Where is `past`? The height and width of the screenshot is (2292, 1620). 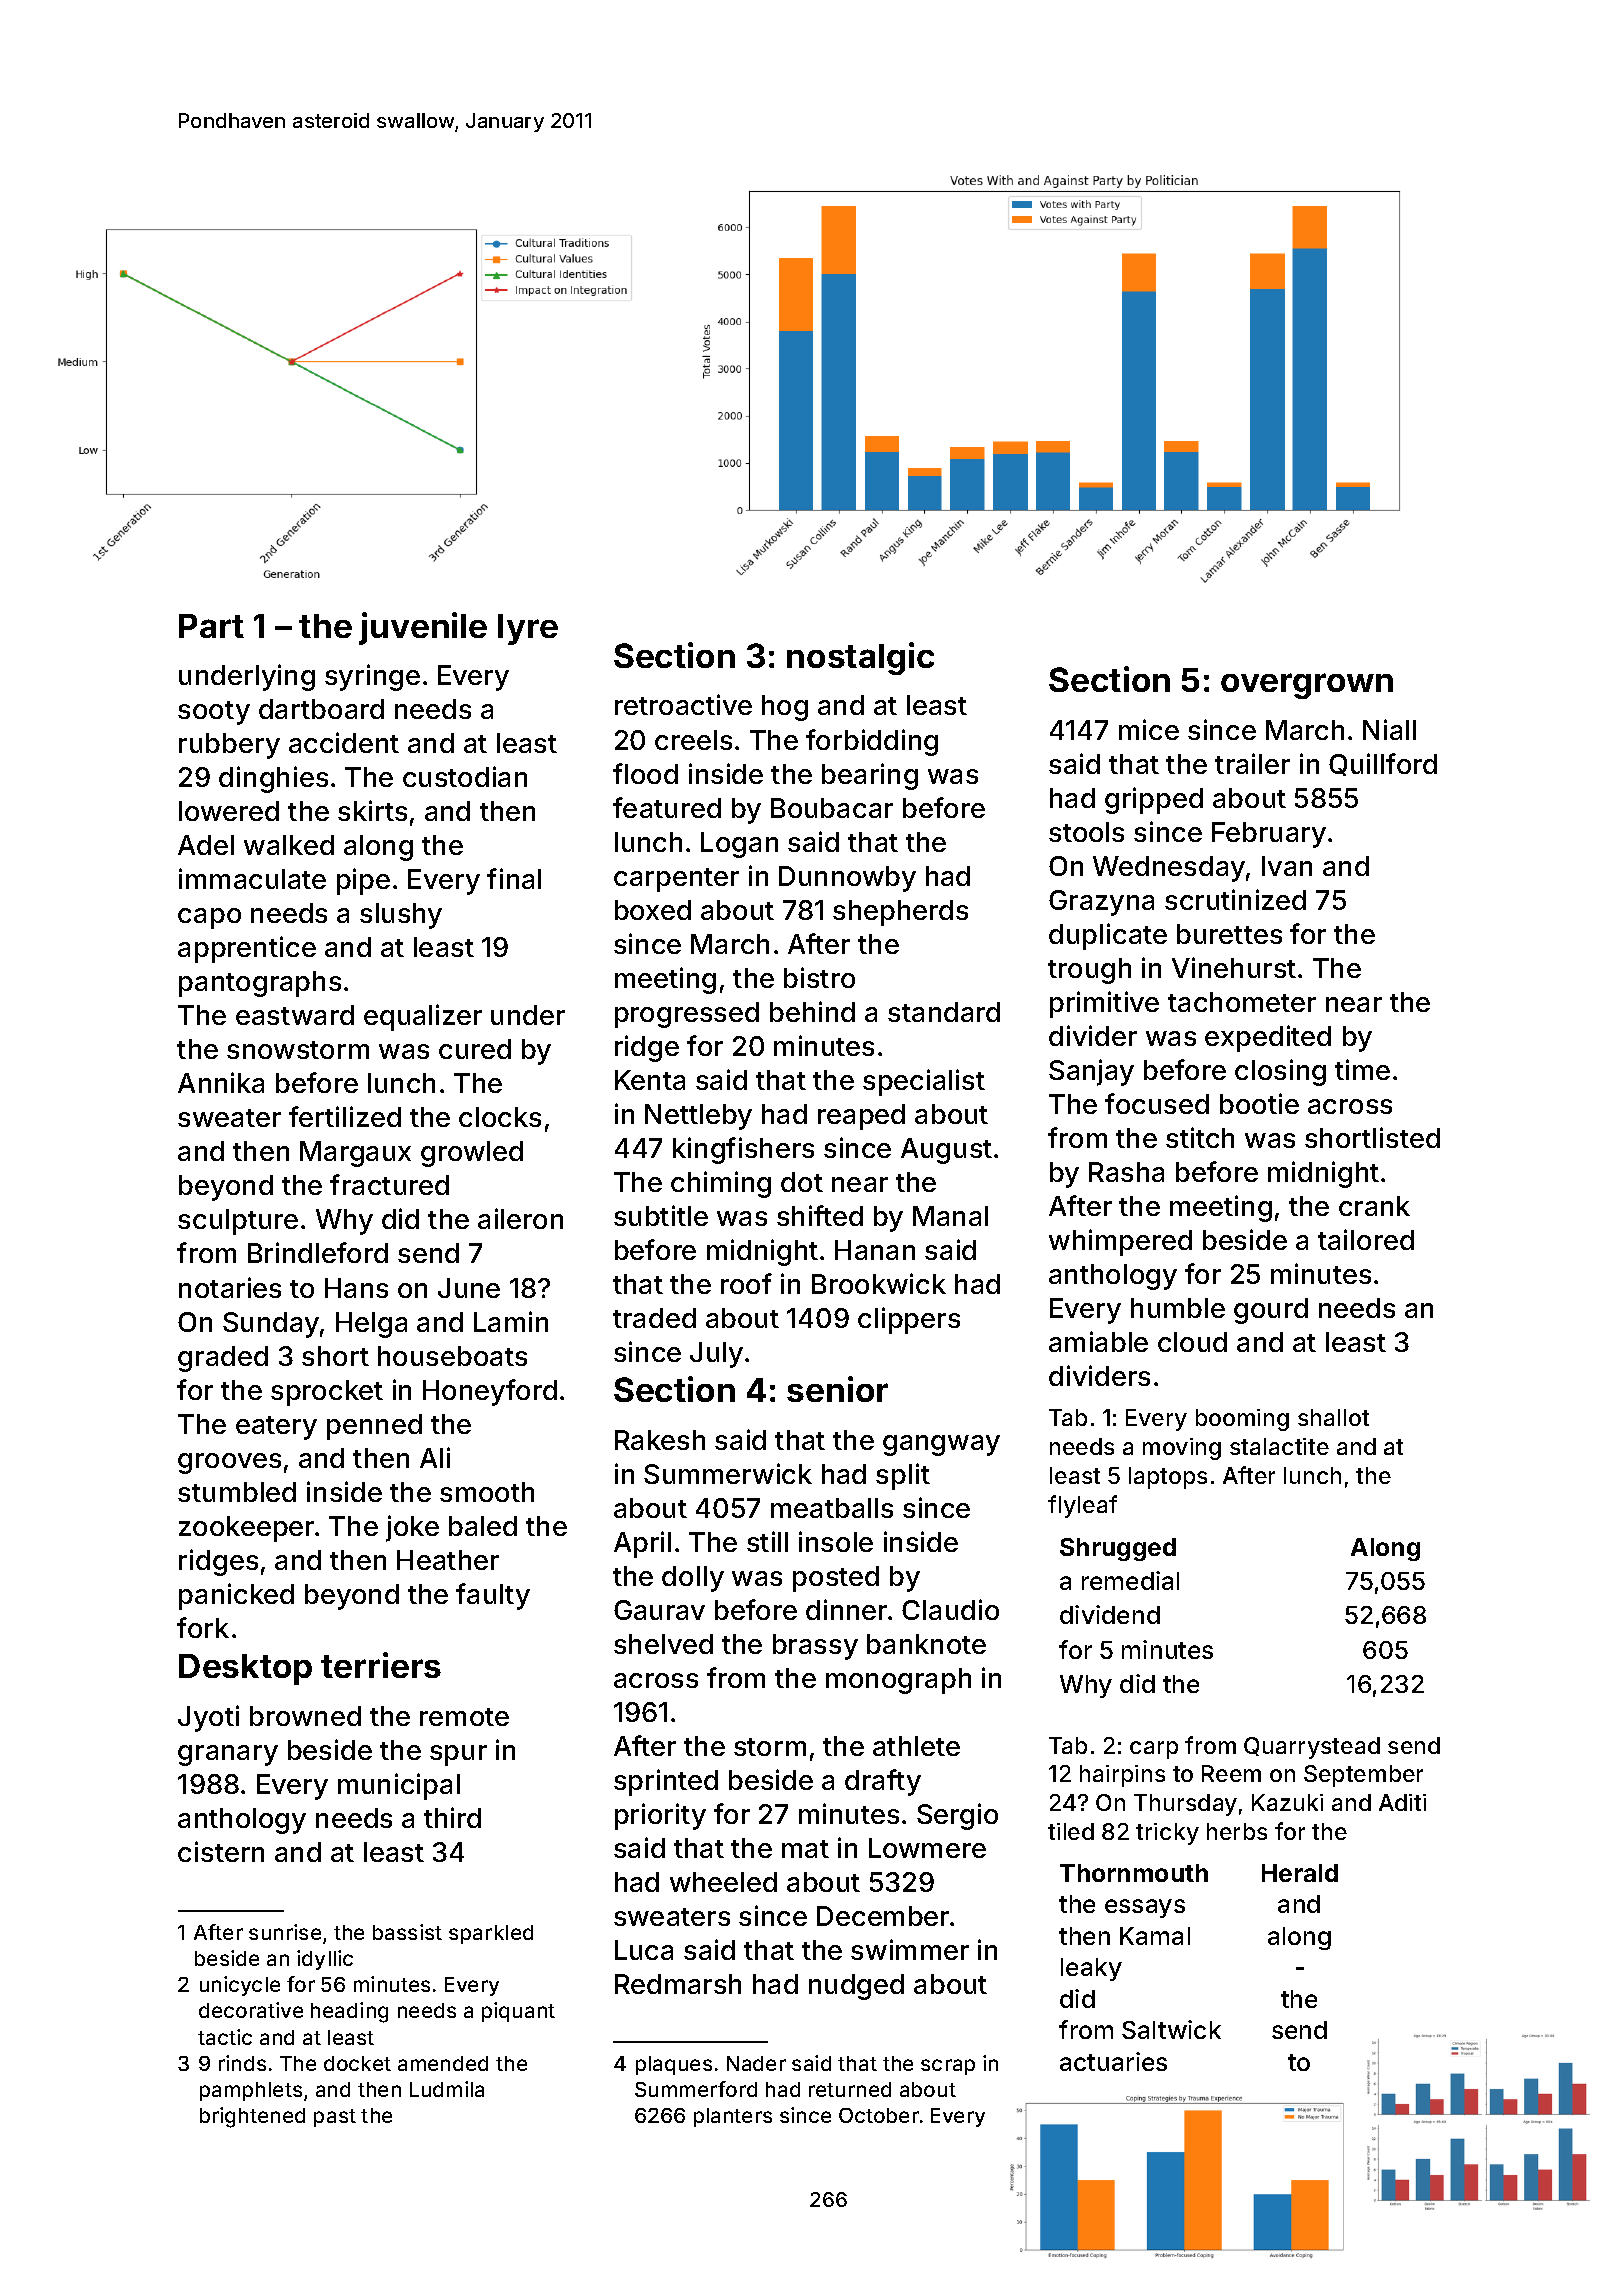
past is located at coordinates (335, 2118).
